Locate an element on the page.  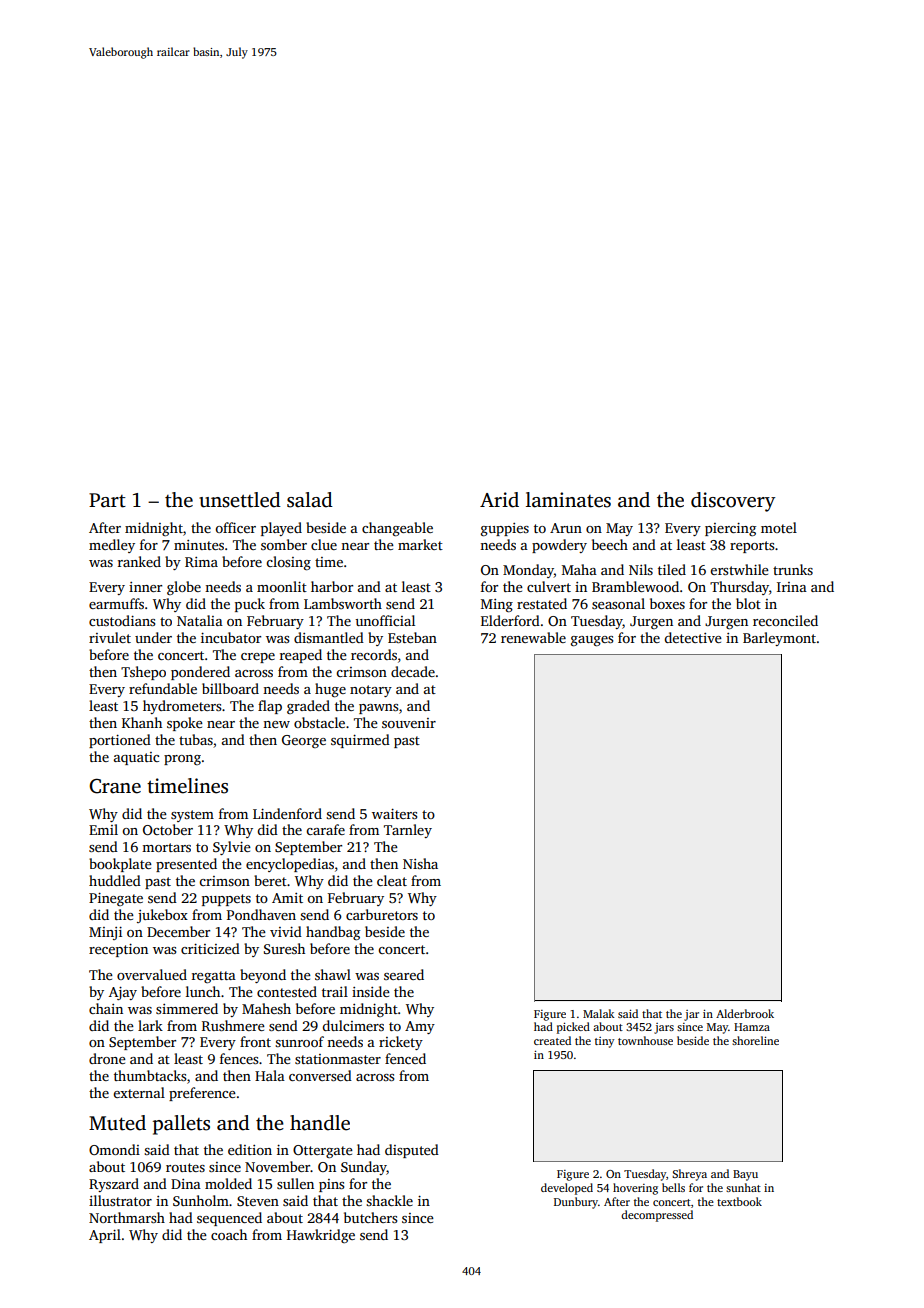
flap is located at coordinates (270, 707).
